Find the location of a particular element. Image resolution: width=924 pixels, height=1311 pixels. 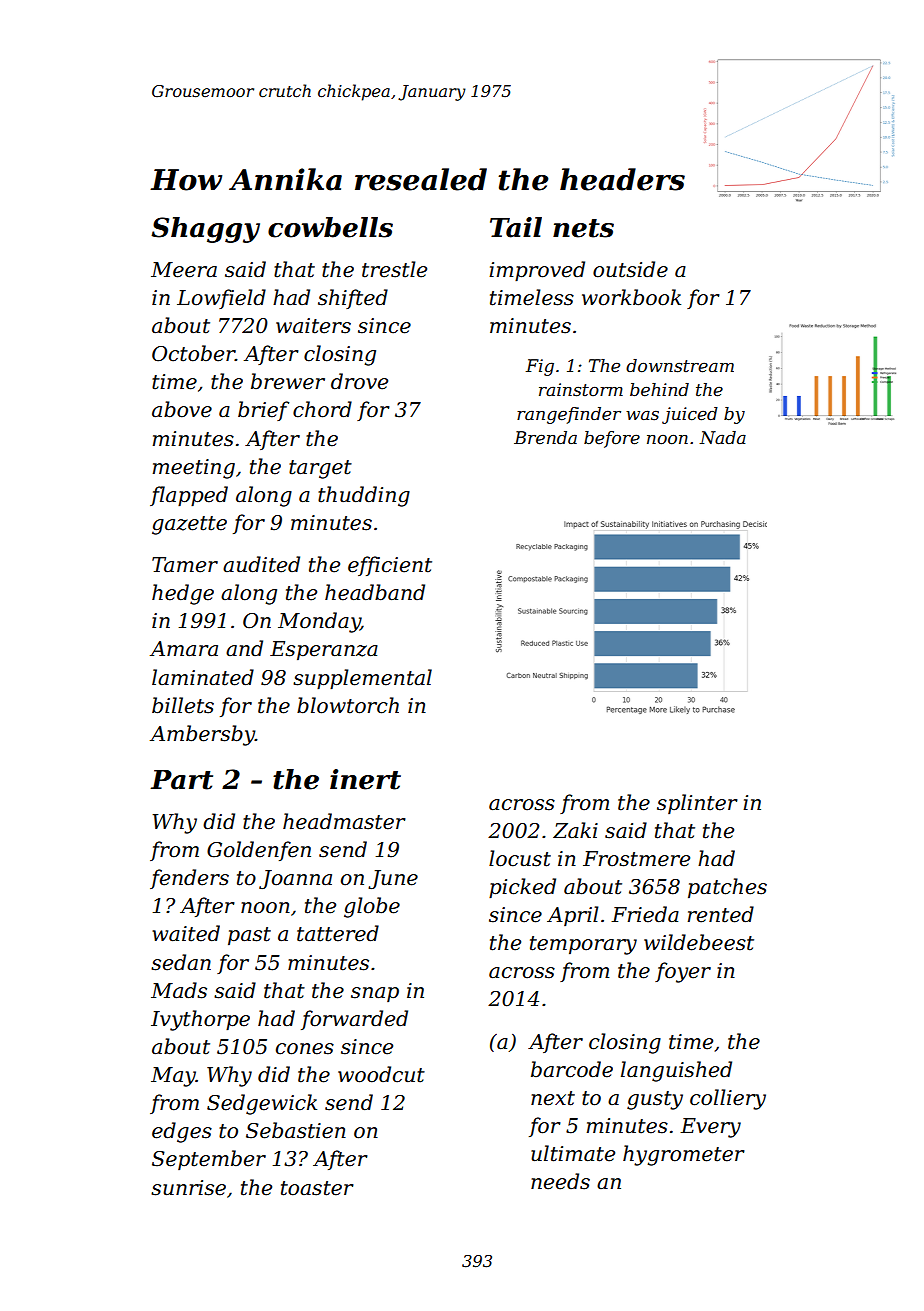

meeting is located at coordinates (194, 469).
